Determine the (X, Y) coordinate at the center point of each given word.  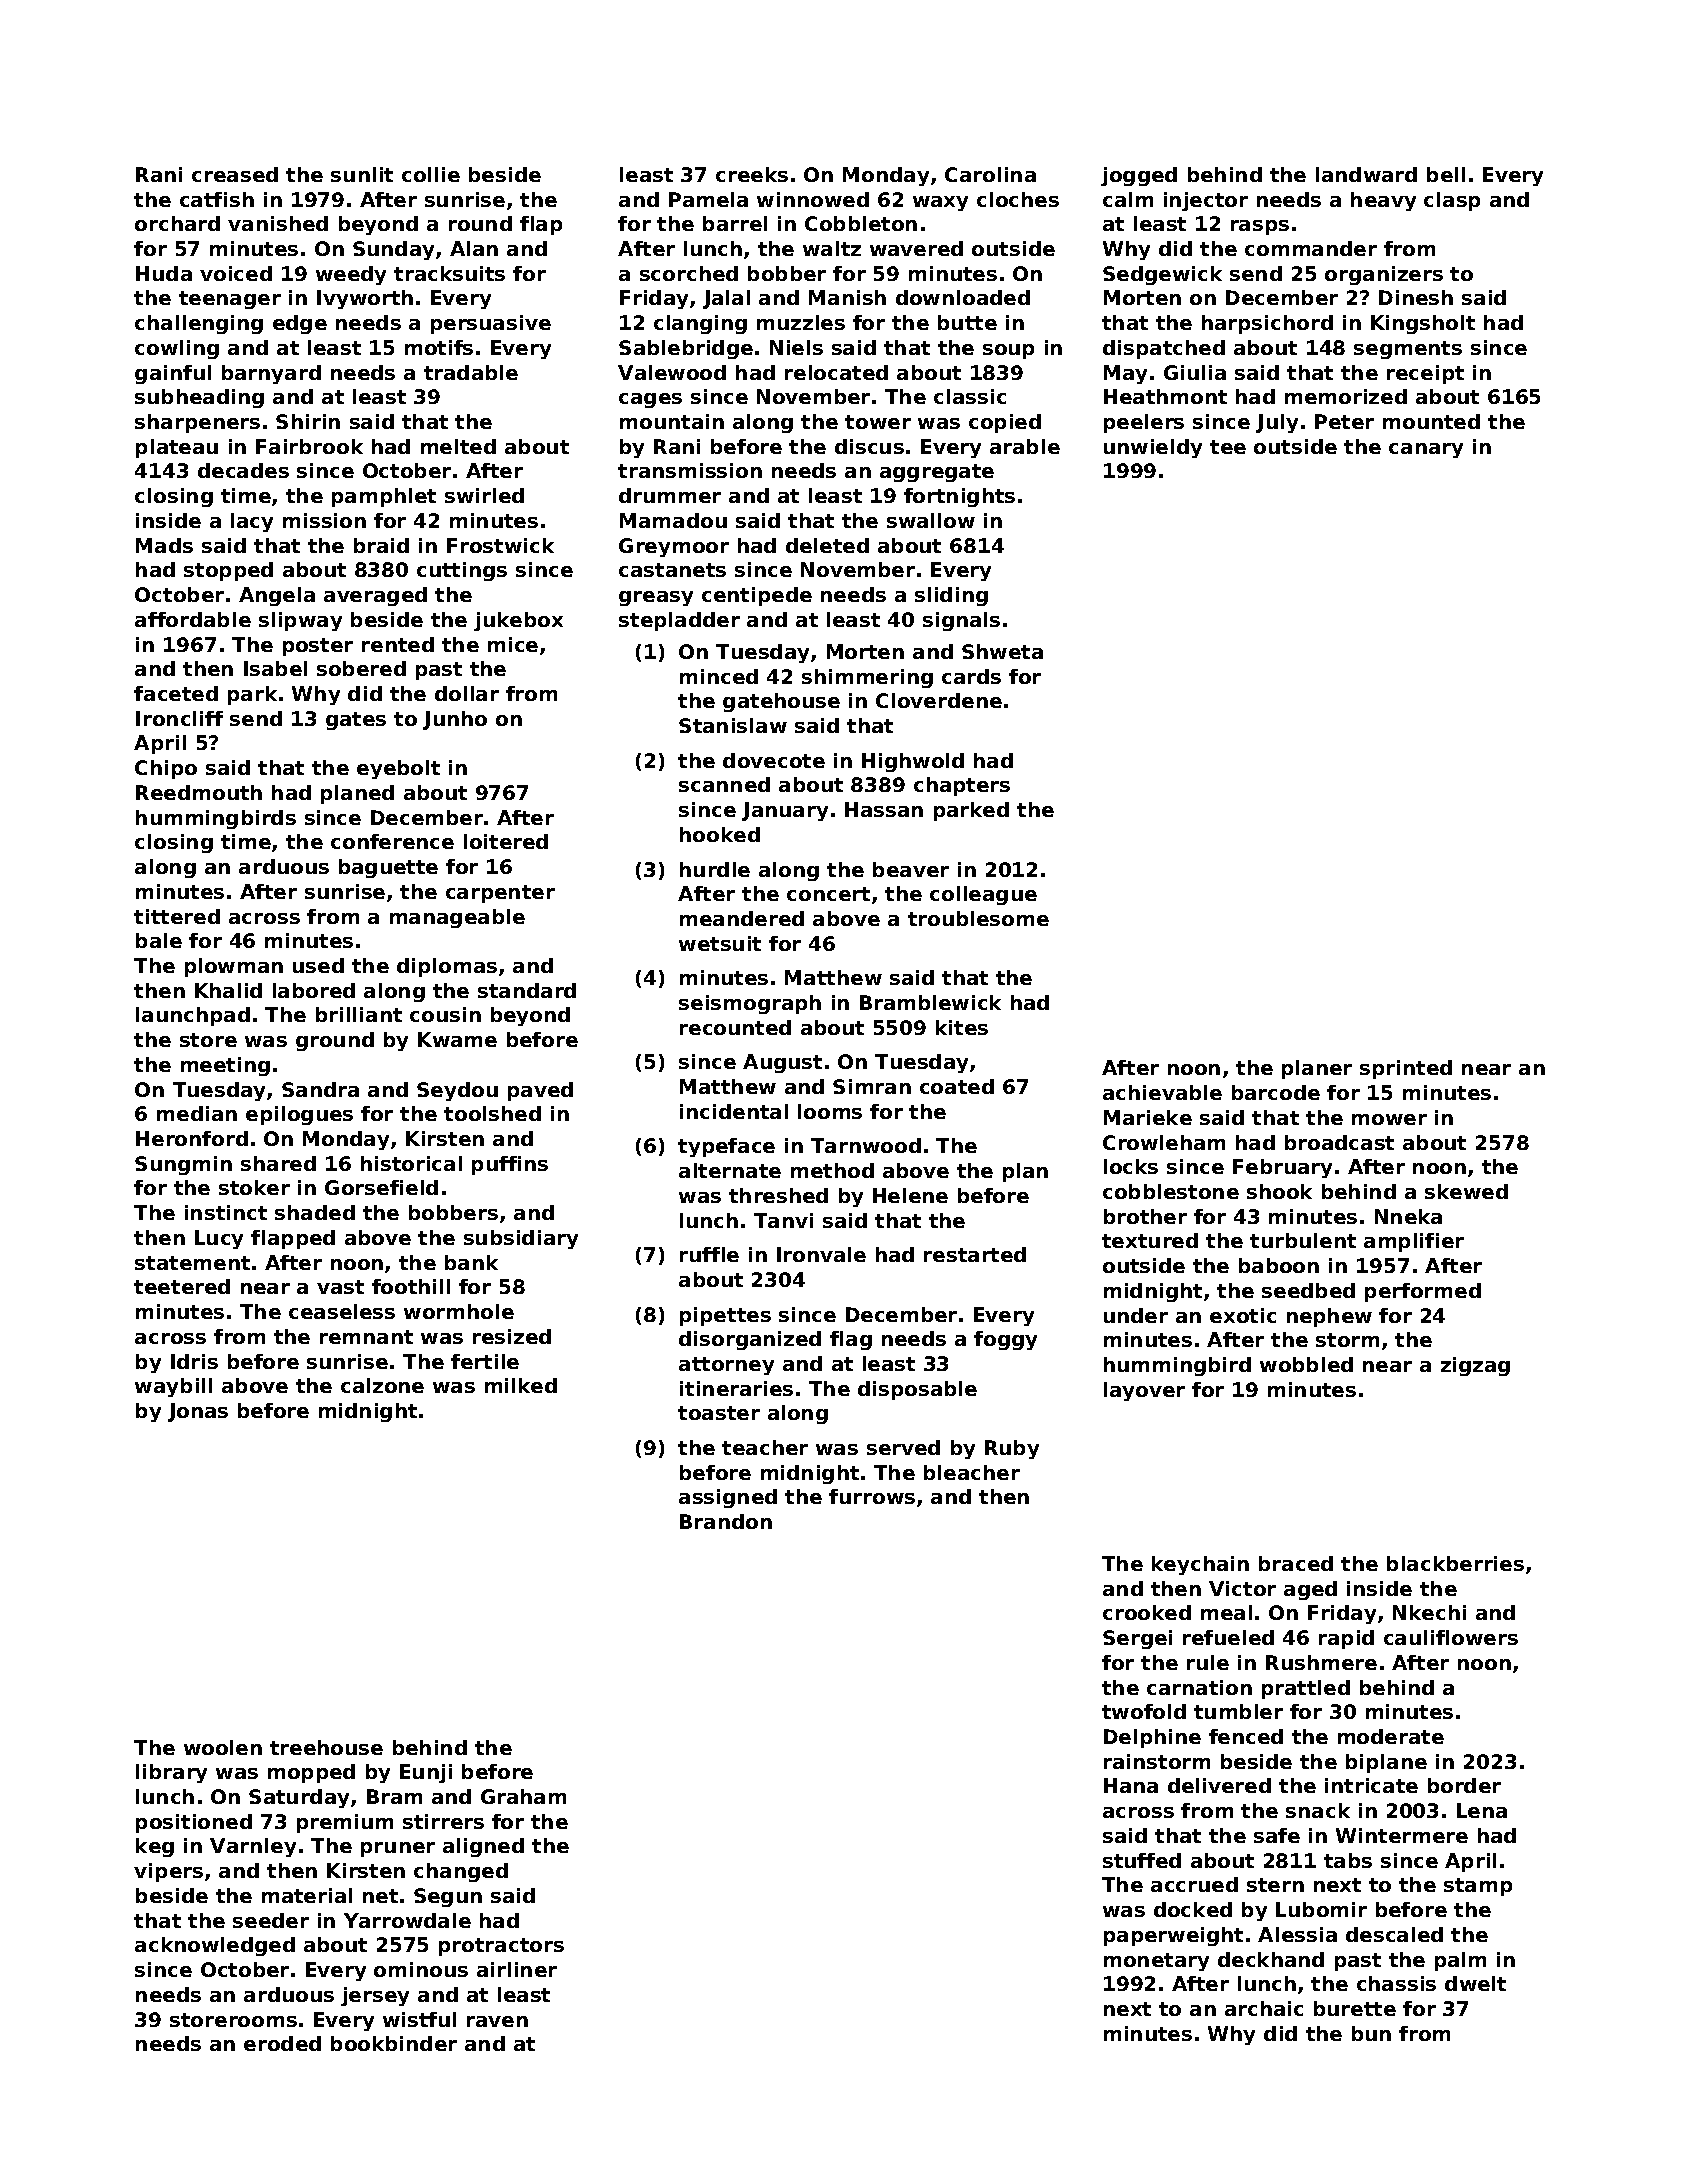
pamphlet (384, 497)
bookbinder (394, 2043)
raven (497, 2021)
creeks (752, 174)
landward (1366, 174)
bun (1371, 2033)
